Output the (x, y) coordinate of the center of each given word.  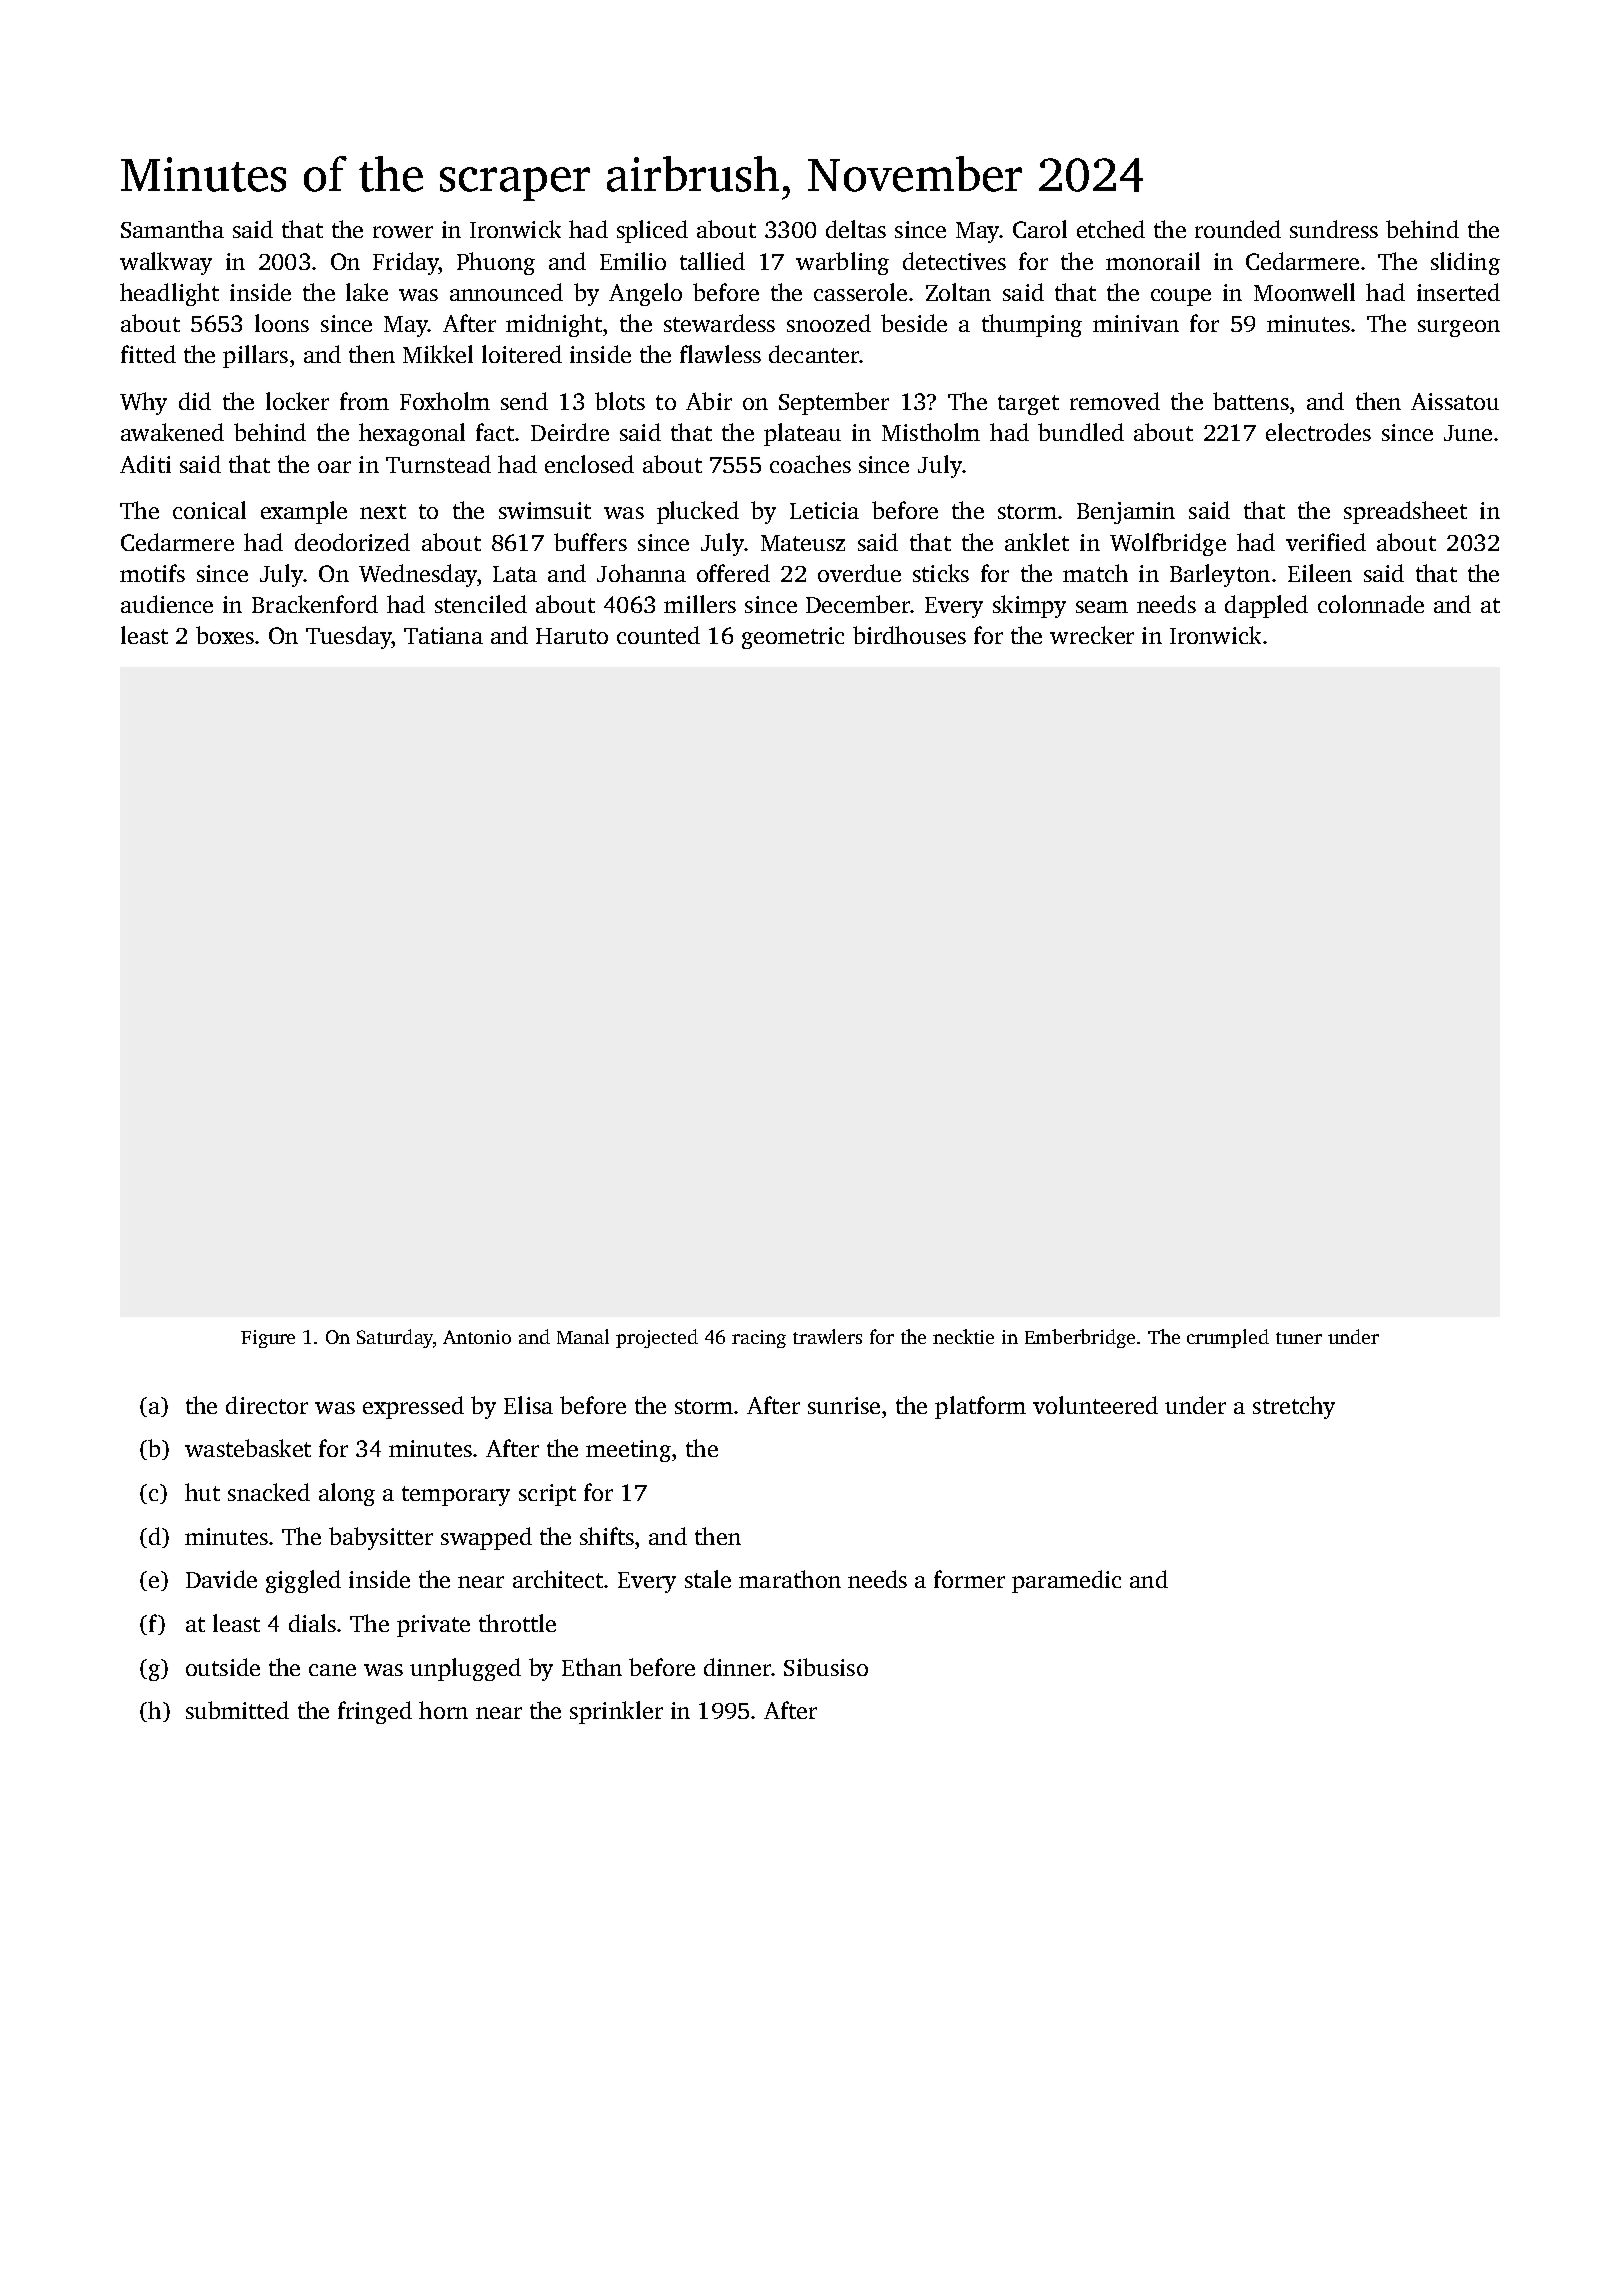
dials (312, 1623)
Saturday (395, 1338)
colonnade (1371, 604)
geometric (793, 638)
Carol (1040, 229)
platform (980, 1407)
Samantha (172, 229)
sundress (1334, 229)
